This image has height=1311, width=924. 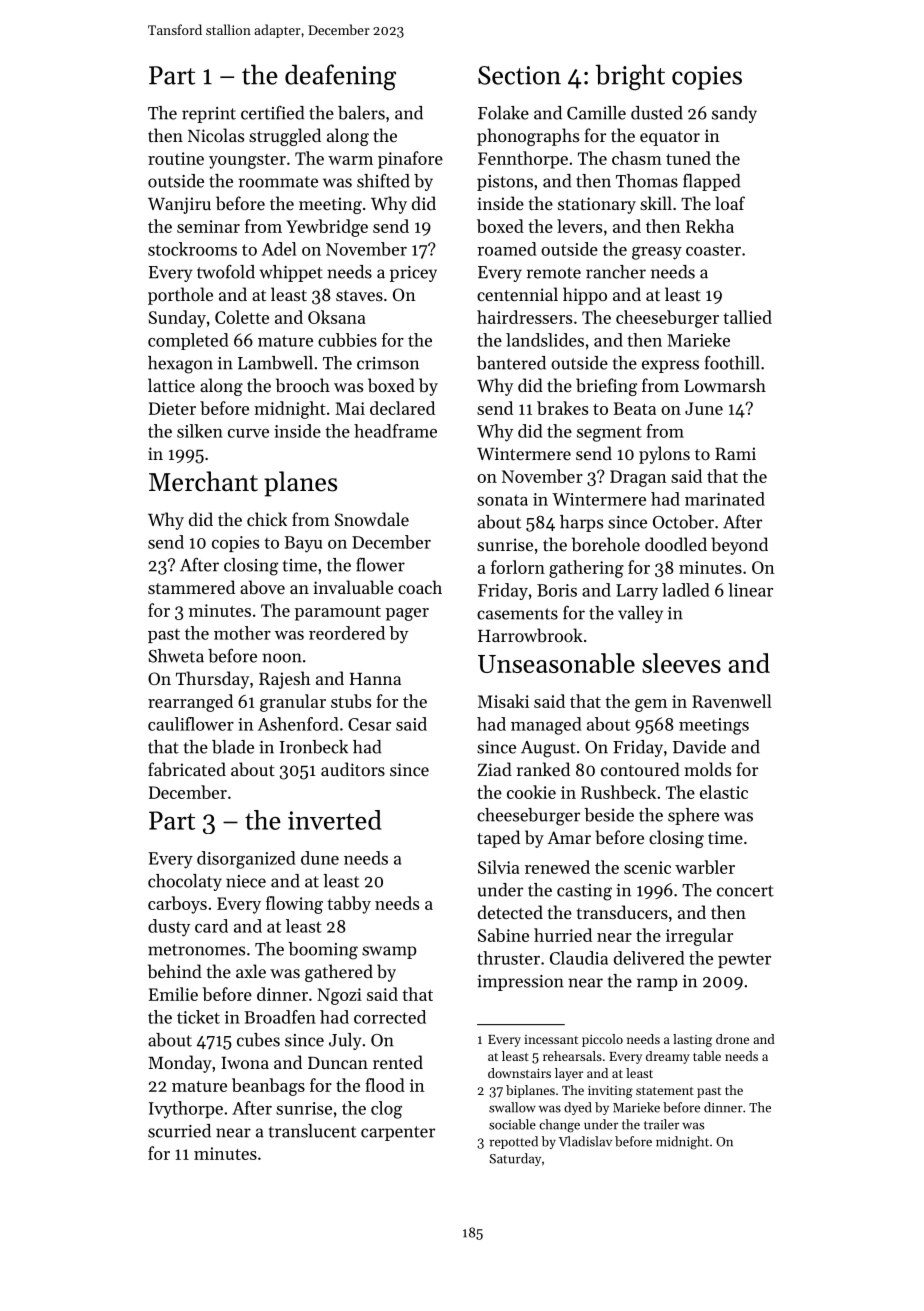 What do you see at coordinates (196, 950) in the image?
I see `metronomes` at bounding box center [196, 950].
